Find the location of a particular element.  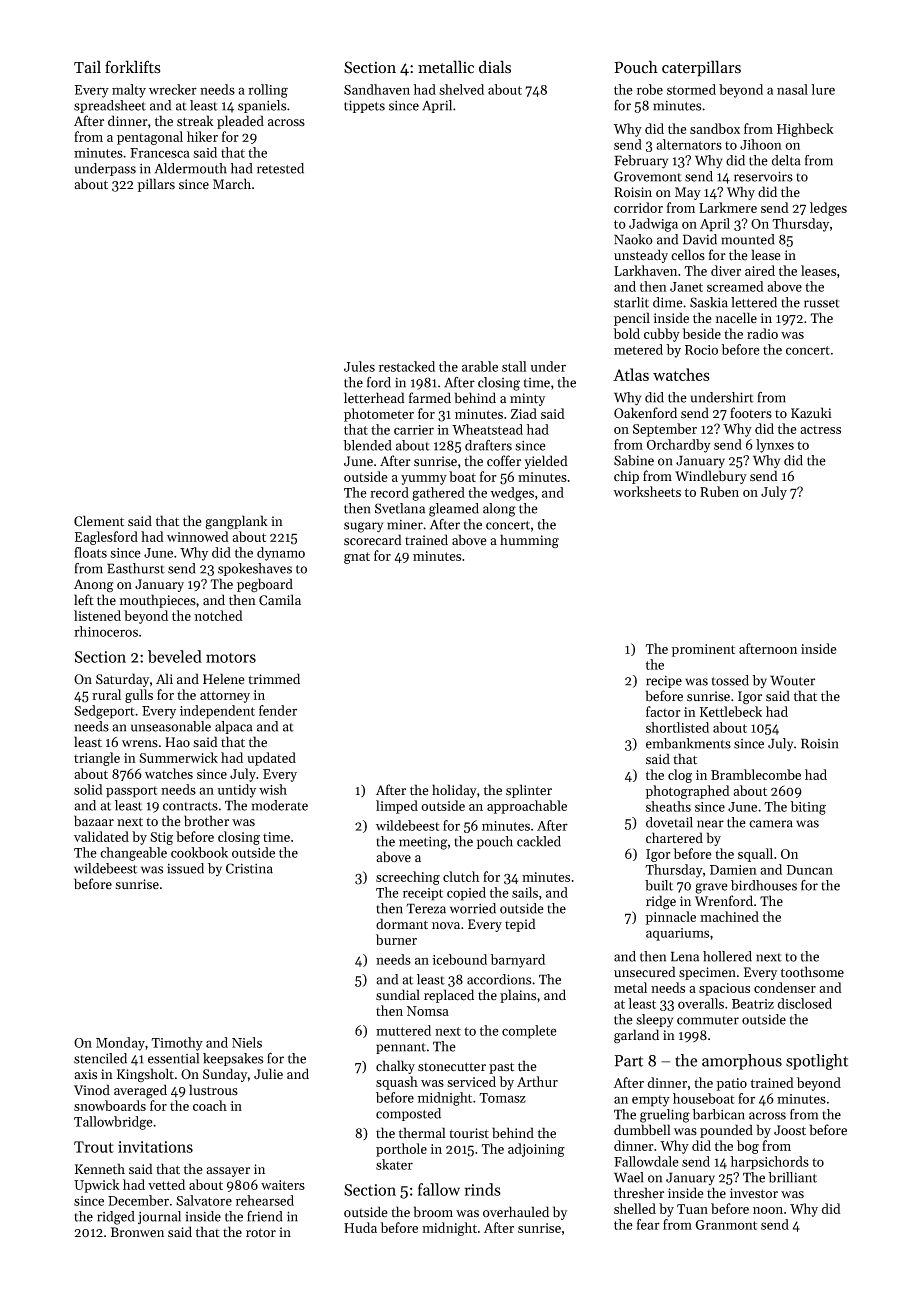

footers is located at coordinates (751, 413).
